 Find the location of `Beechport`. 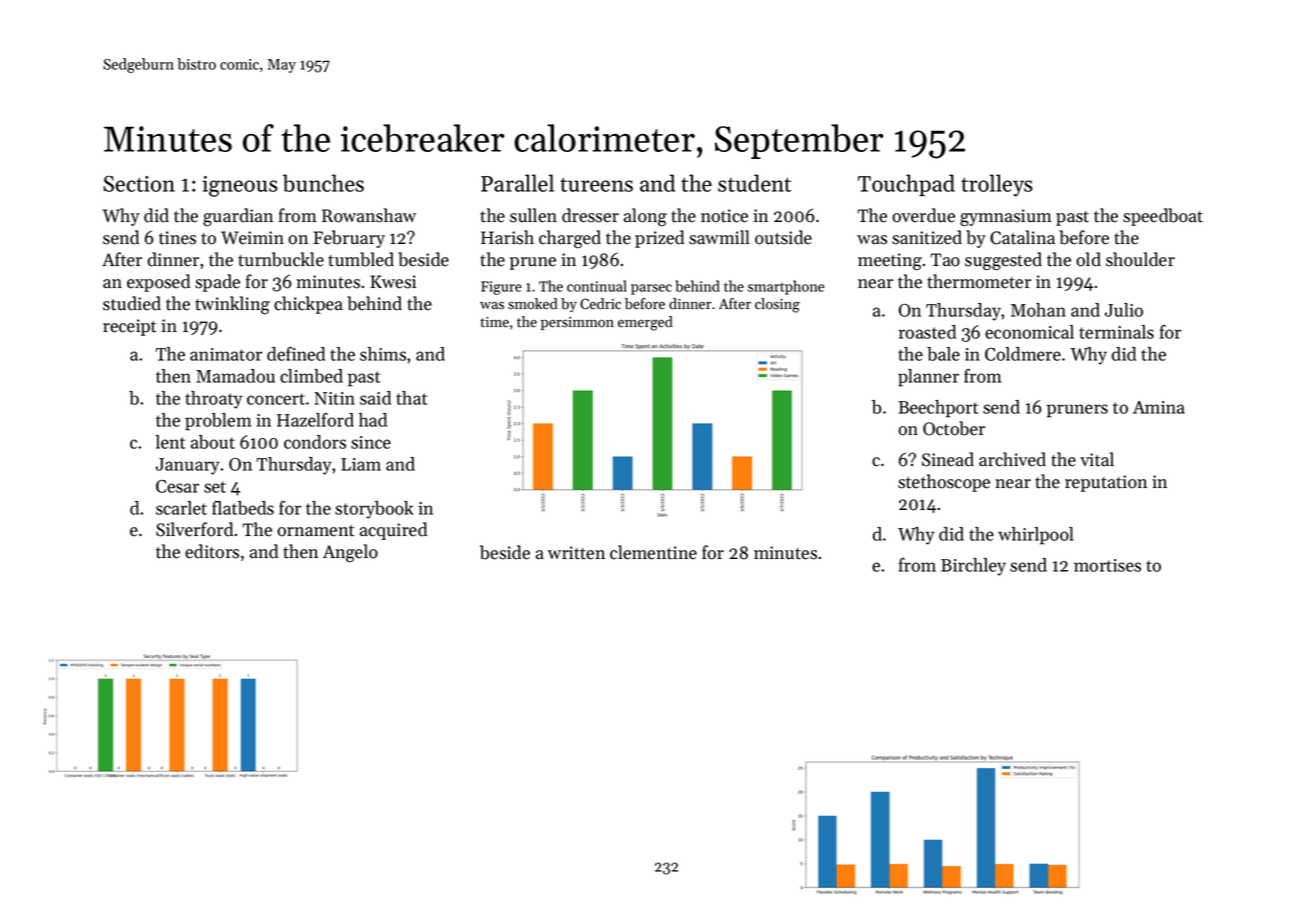

Beechport is located at coordinates (938, 409).
